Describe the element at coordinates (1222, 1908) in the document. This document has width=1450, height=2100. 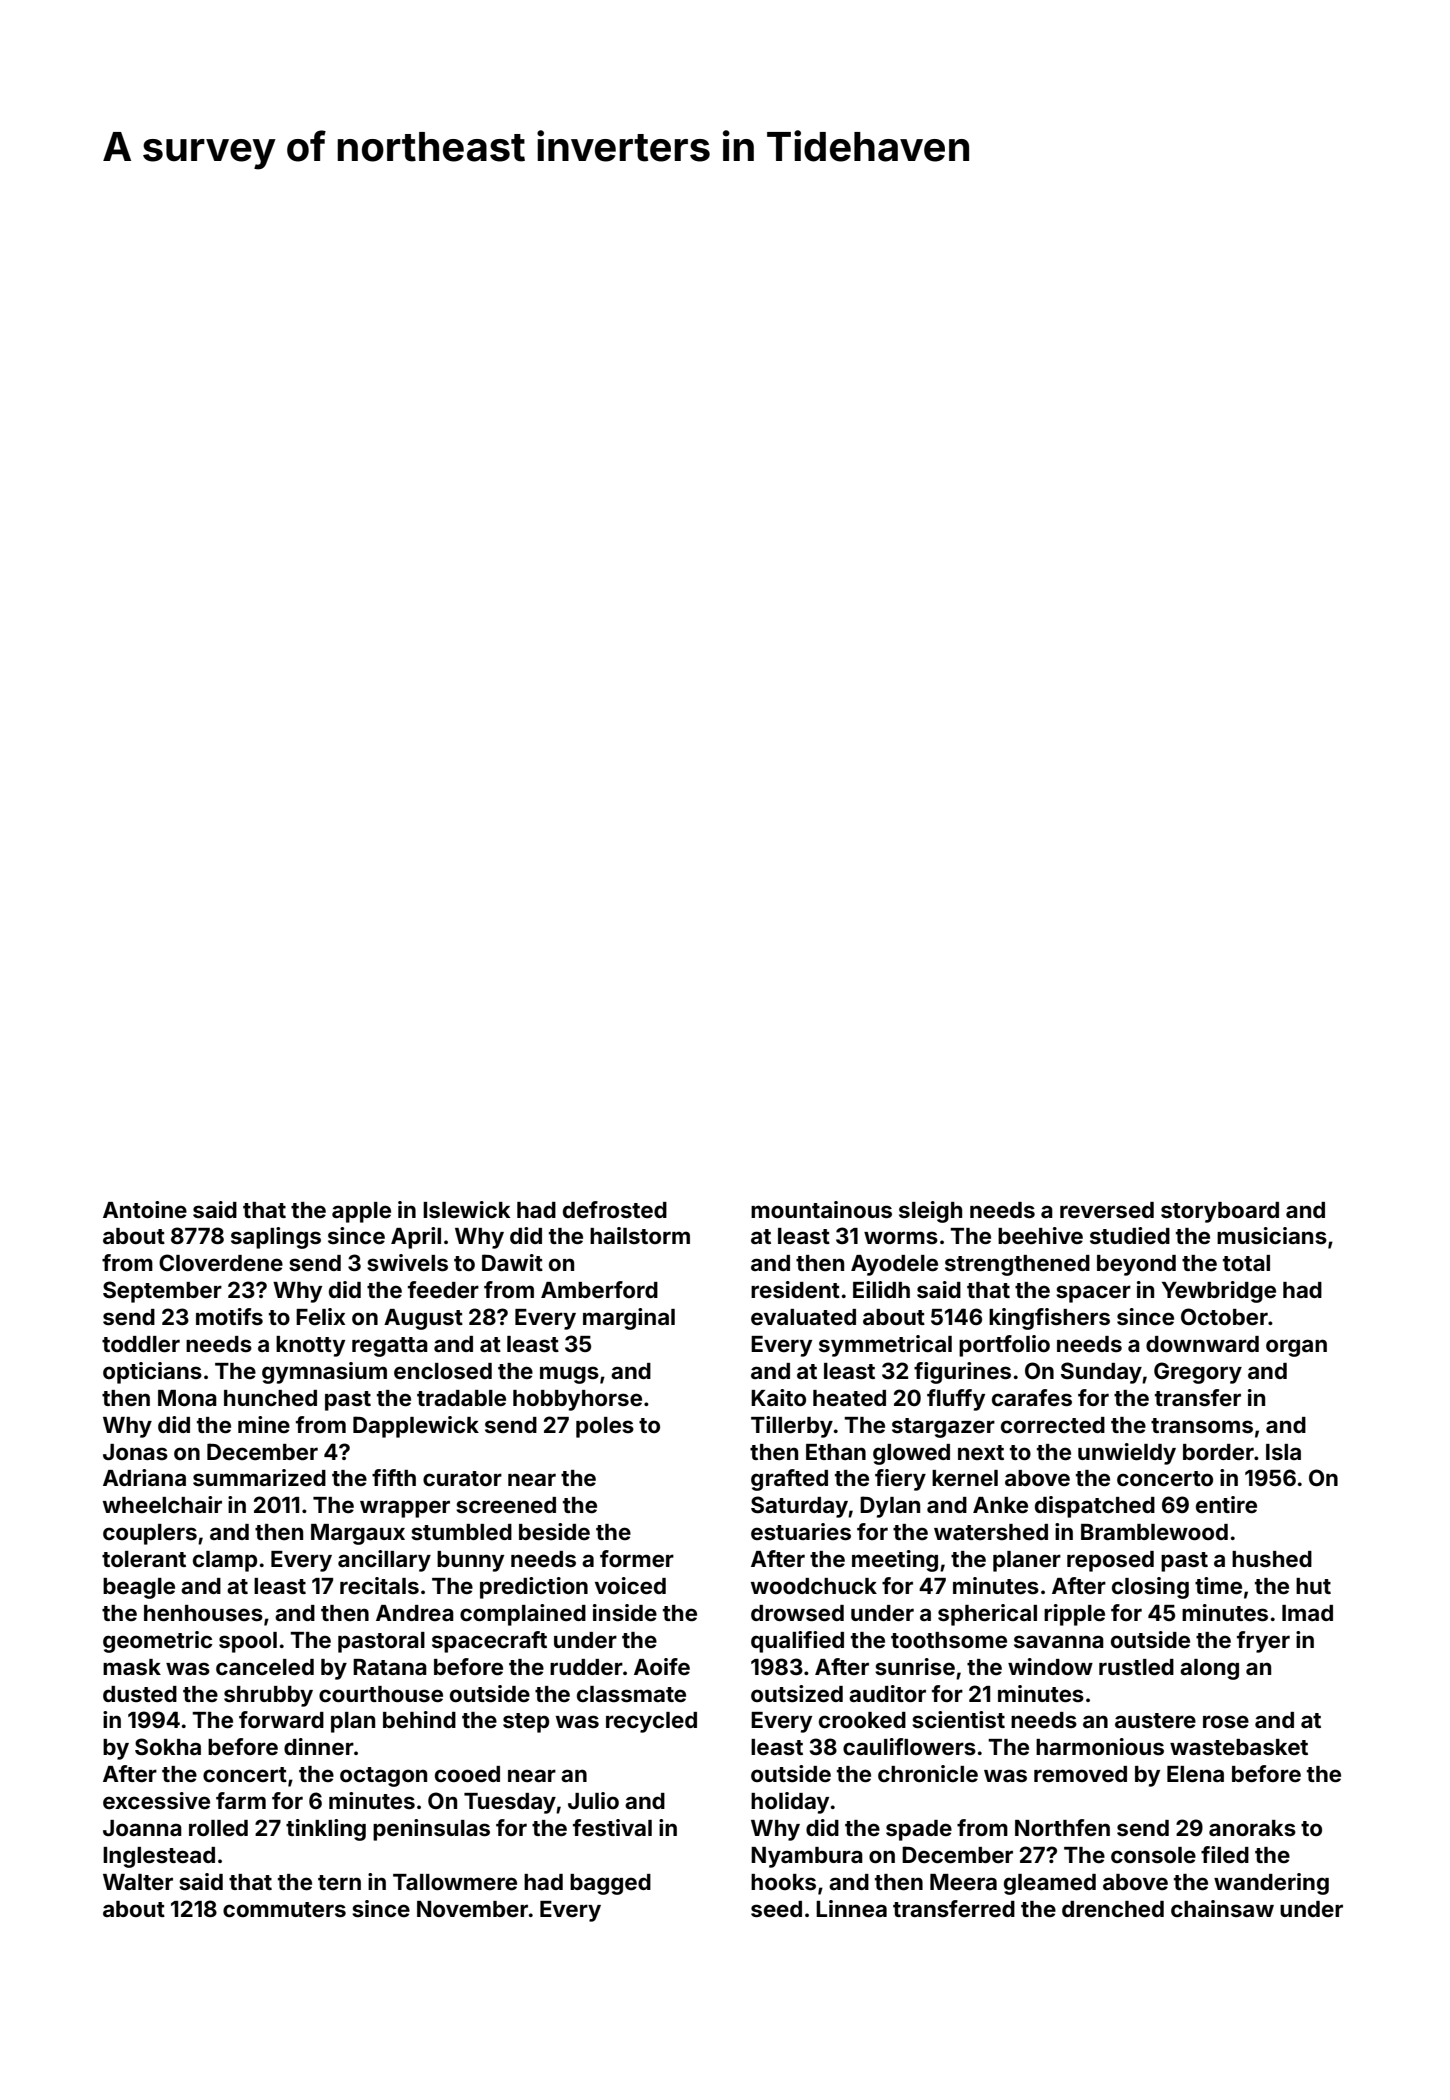
I see `chainsaw` at that location.
